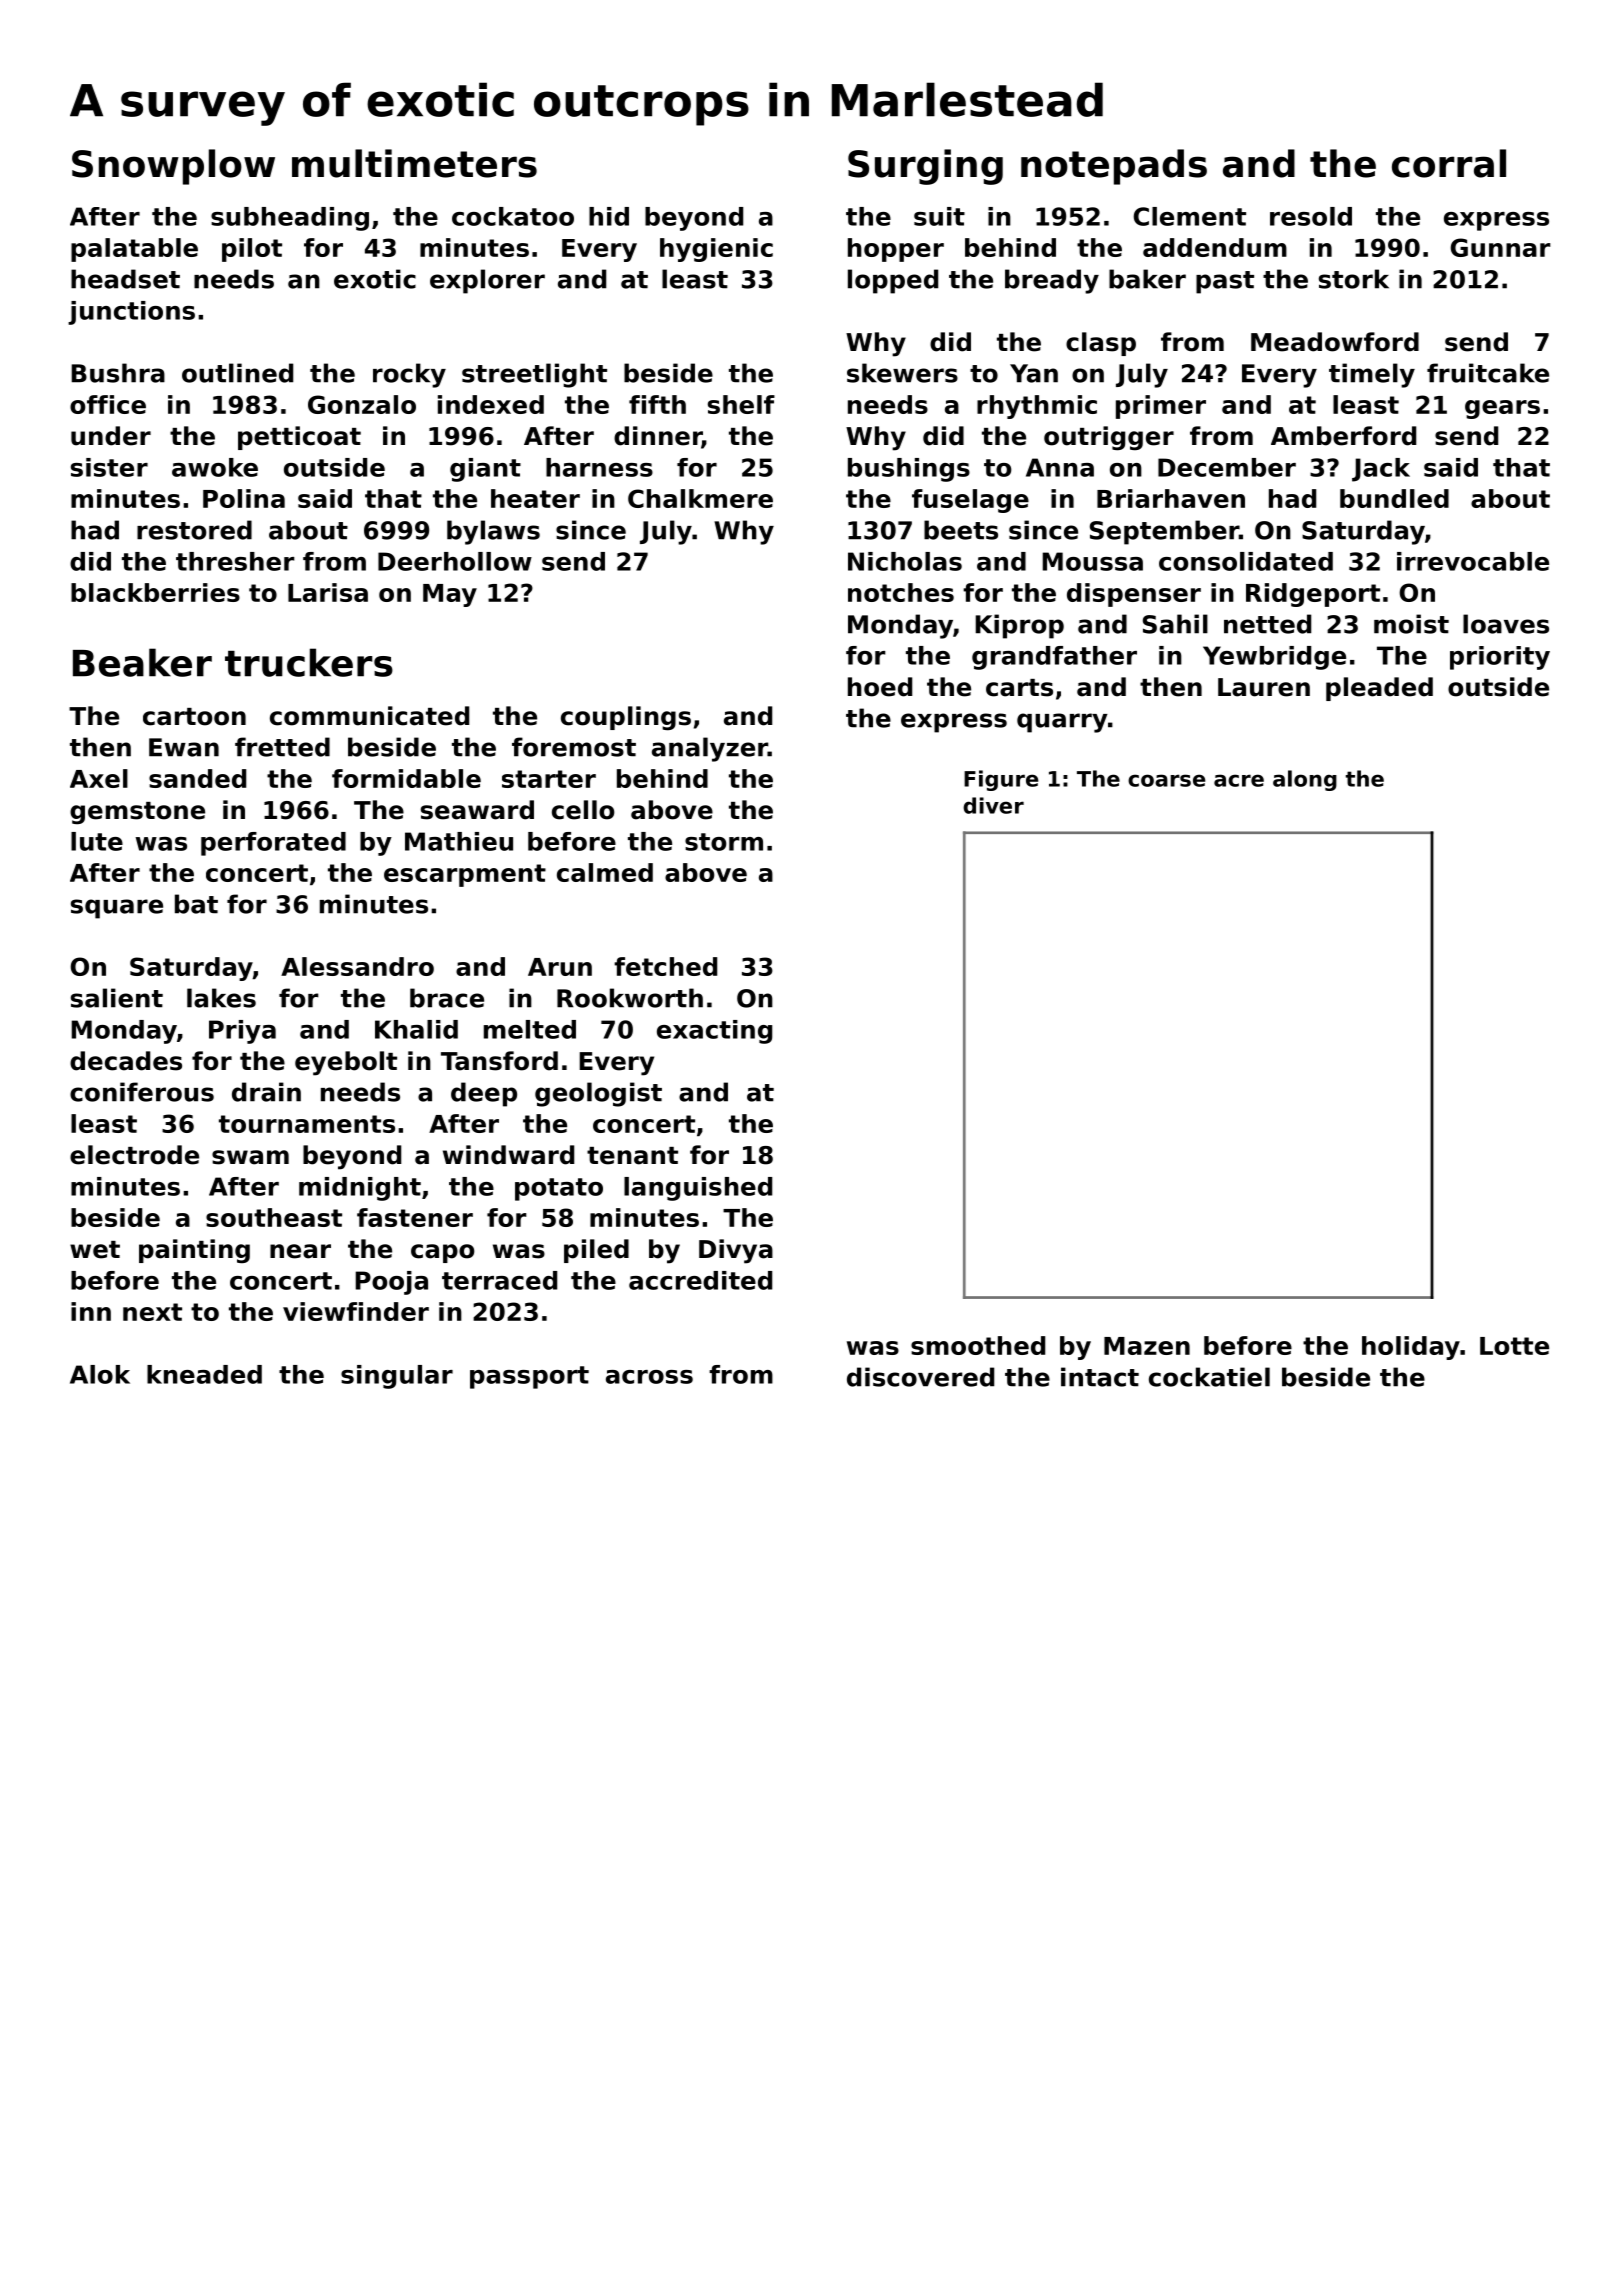  Describe the element at coordinates (736, 1251) in the screenshot. I see `Divya` at that location.
